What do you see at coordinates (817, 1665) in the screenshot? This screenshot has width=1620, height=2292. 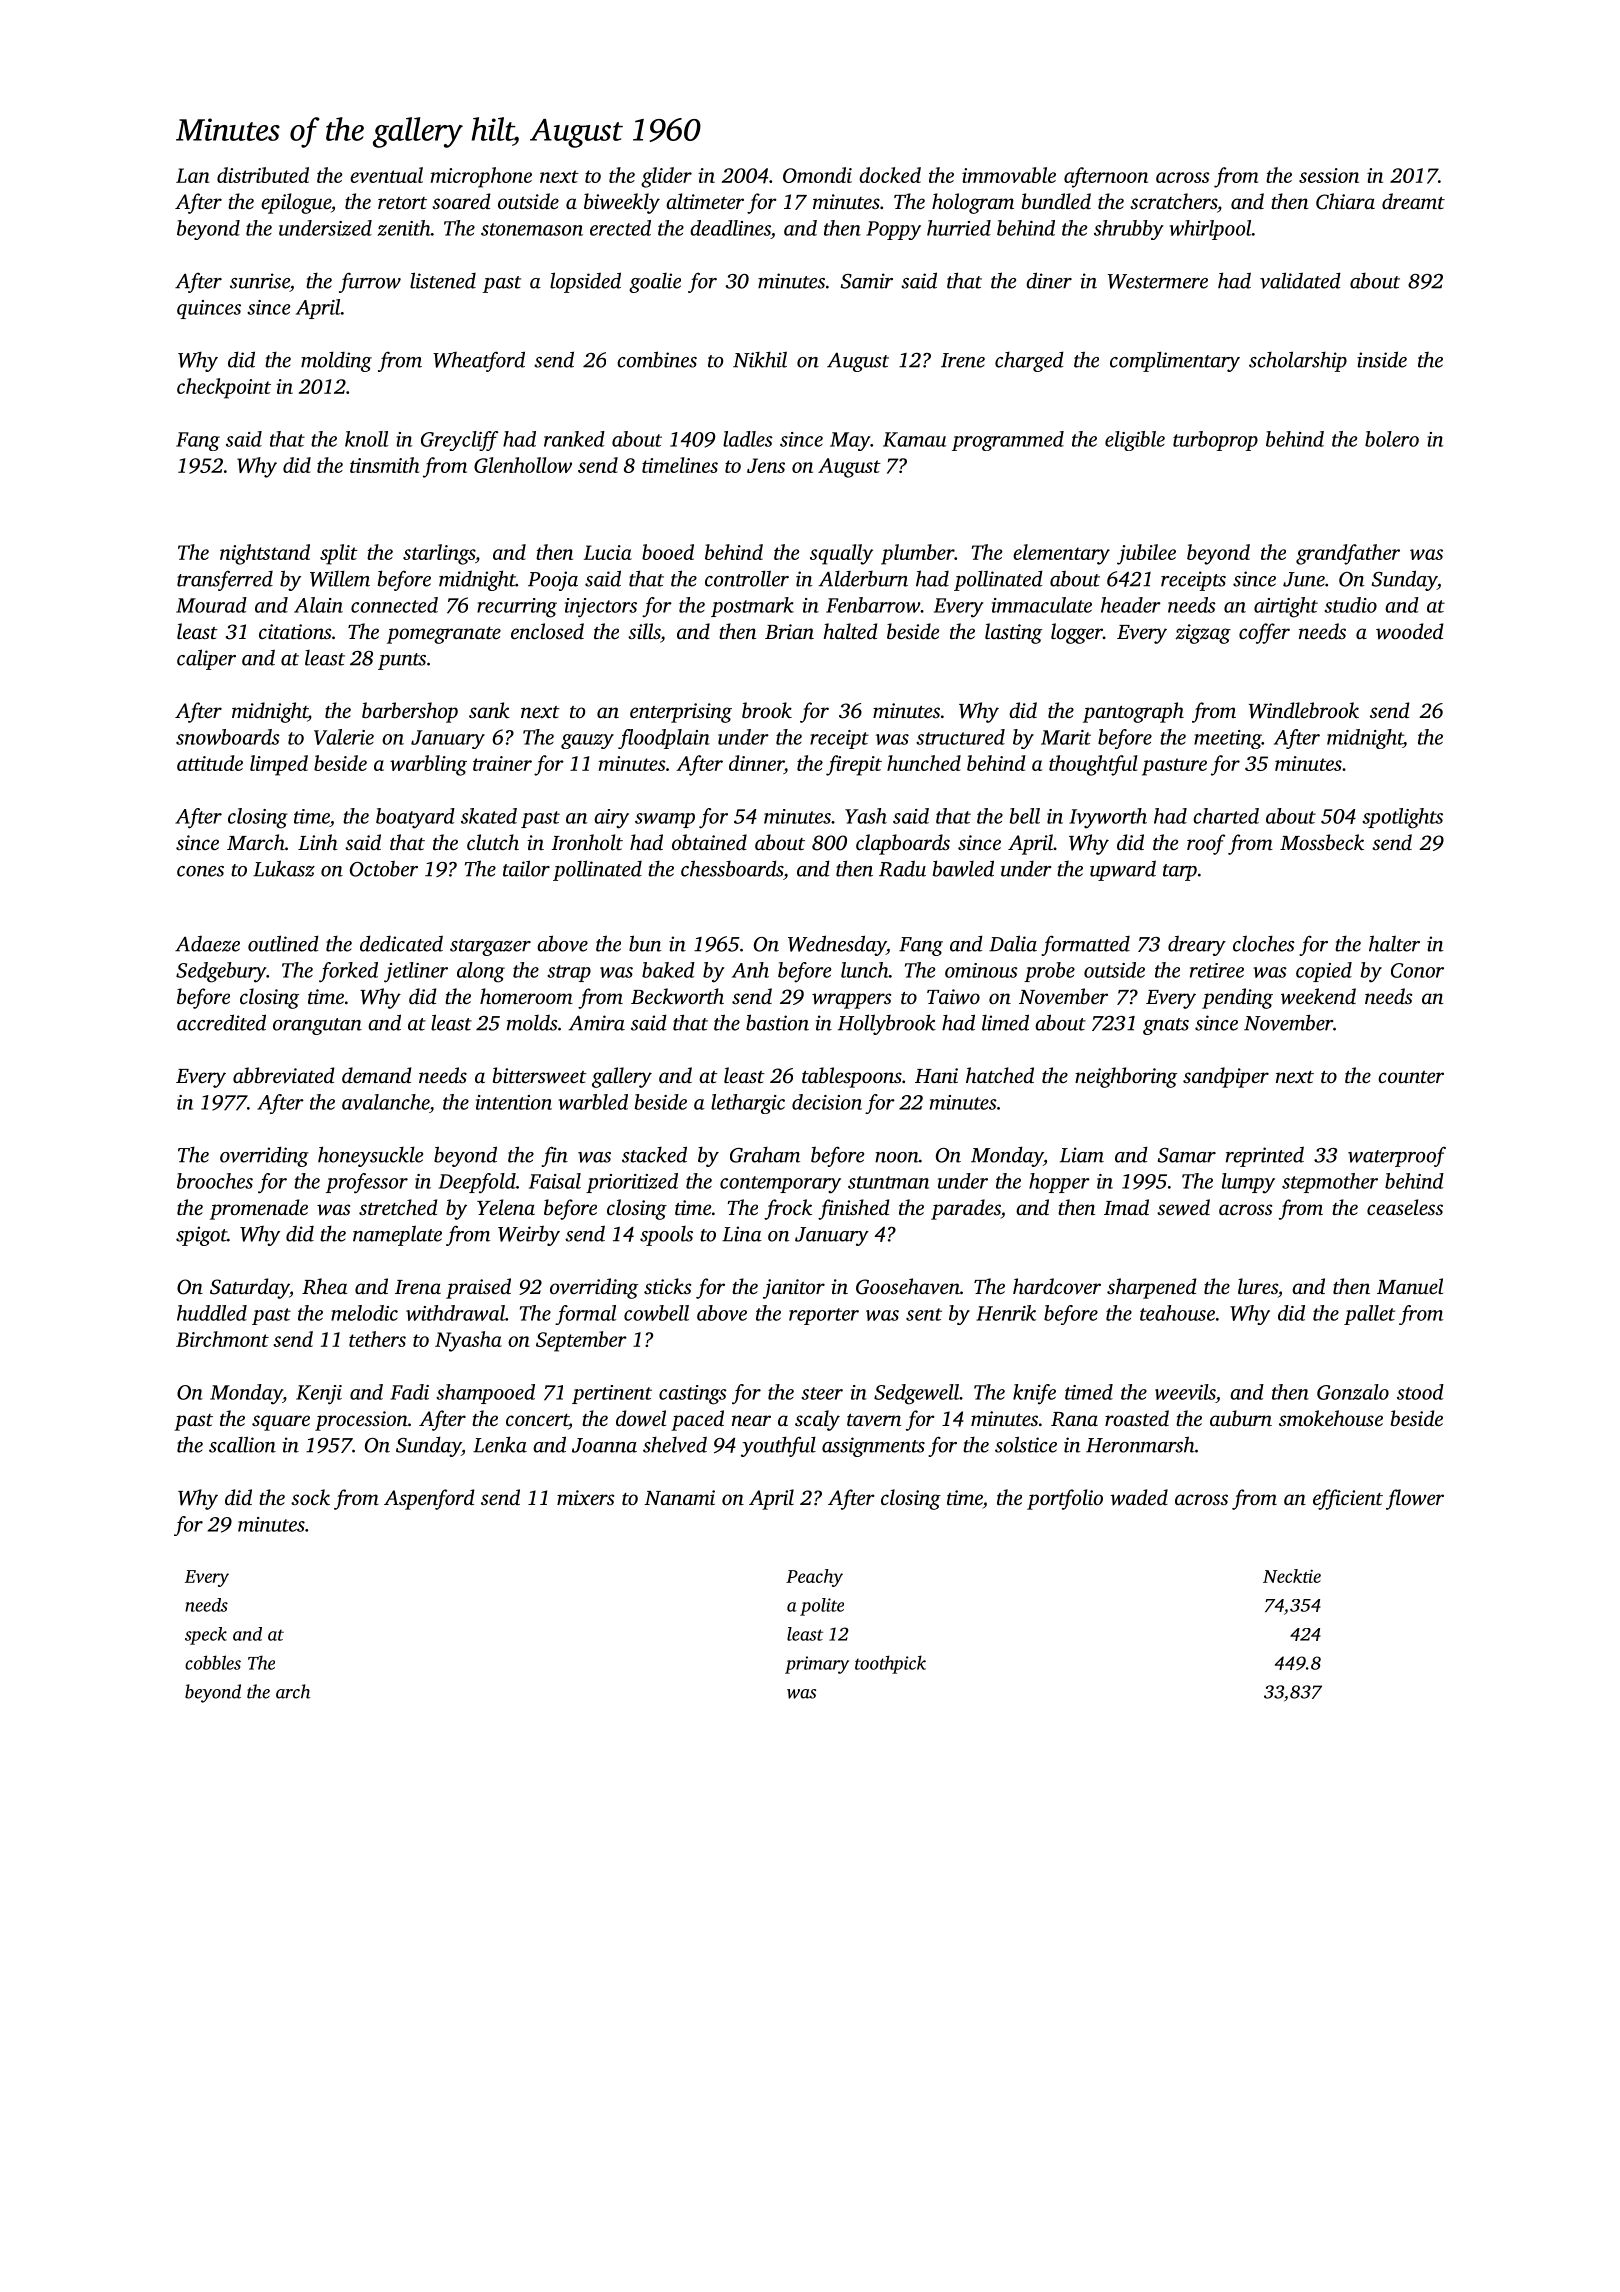 I see `primary` at bounding box center [817, 1665].
